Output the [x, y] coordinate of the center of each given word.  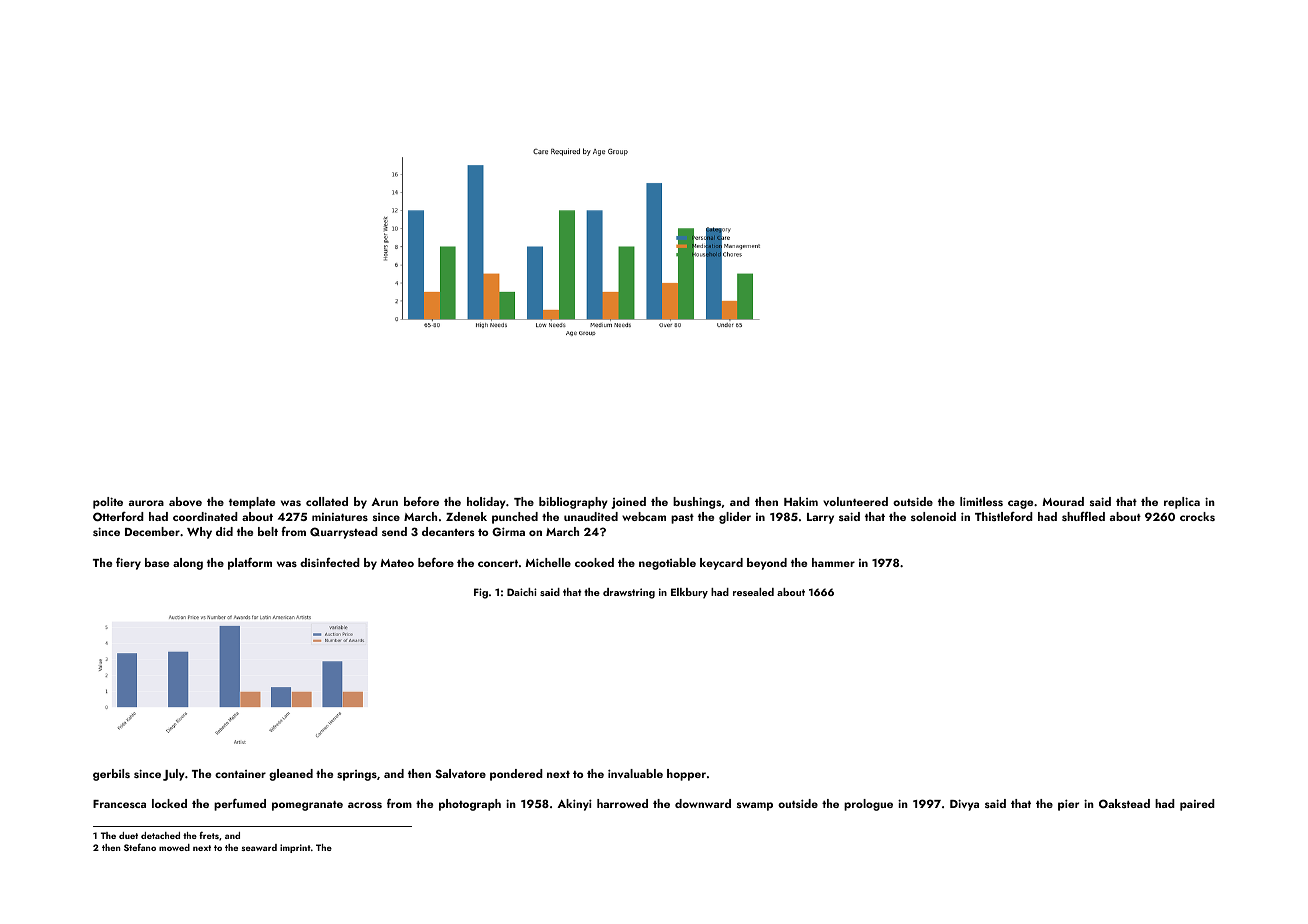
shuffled [1083, 516]
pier [1068, 805]
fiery [128, 564]
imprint [295, 848]
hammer [833, 562]
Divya [964, 805]
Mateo [397, 563]
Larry [820, 518]
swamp [755, 806]
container [240, 774]
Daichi [522, 592]
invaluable [635, 773]
